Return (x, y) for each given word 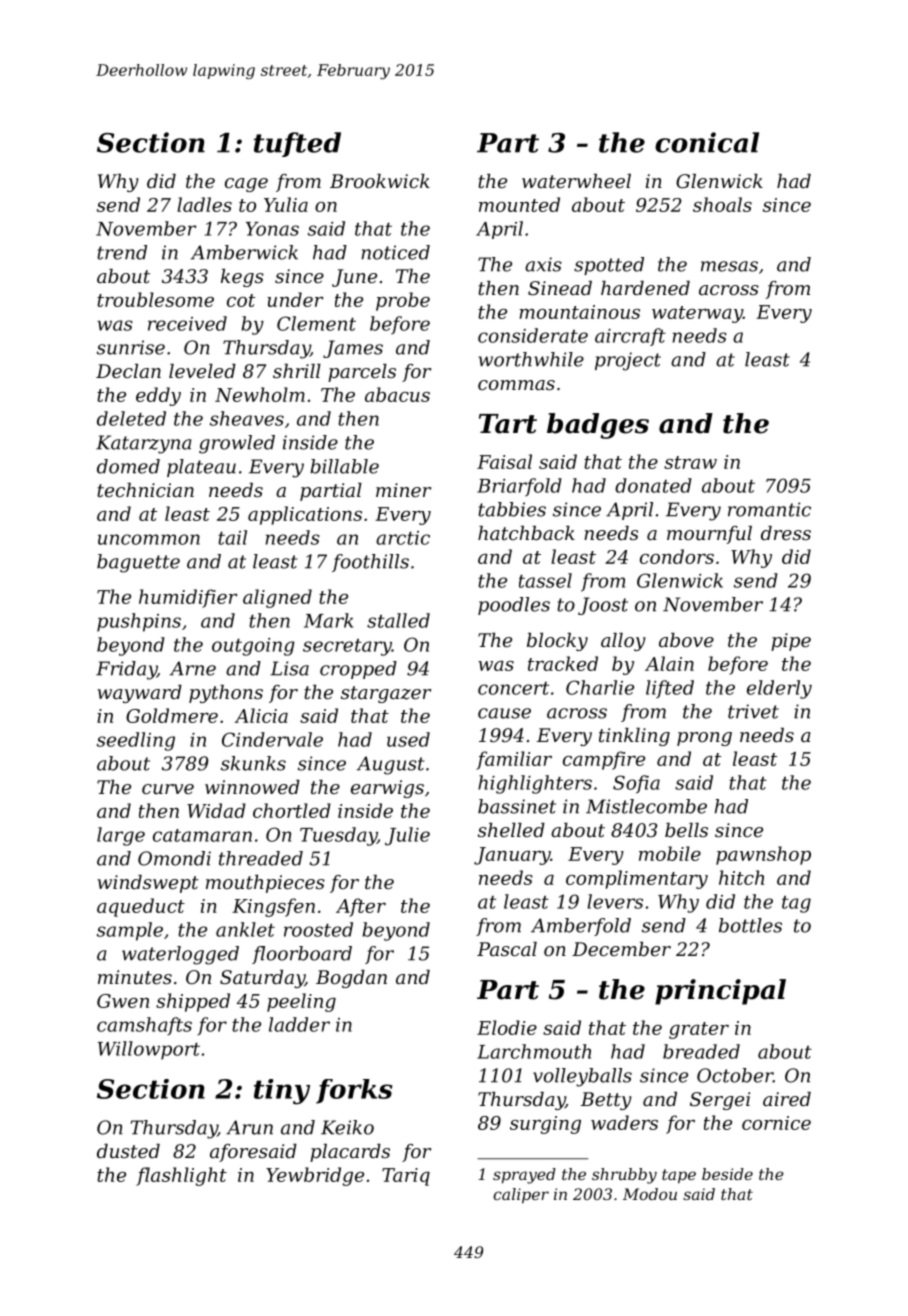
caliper (521, 1196)
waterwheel (576, 181)
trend (122, 252)
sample (130, 931)
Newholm (260, 394)
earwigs (387, 789)
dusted (128, 1151)
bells (686, 830)
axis (543, 264)
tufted (297, 144)
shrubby (624, 1176)
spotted (609, 266)
